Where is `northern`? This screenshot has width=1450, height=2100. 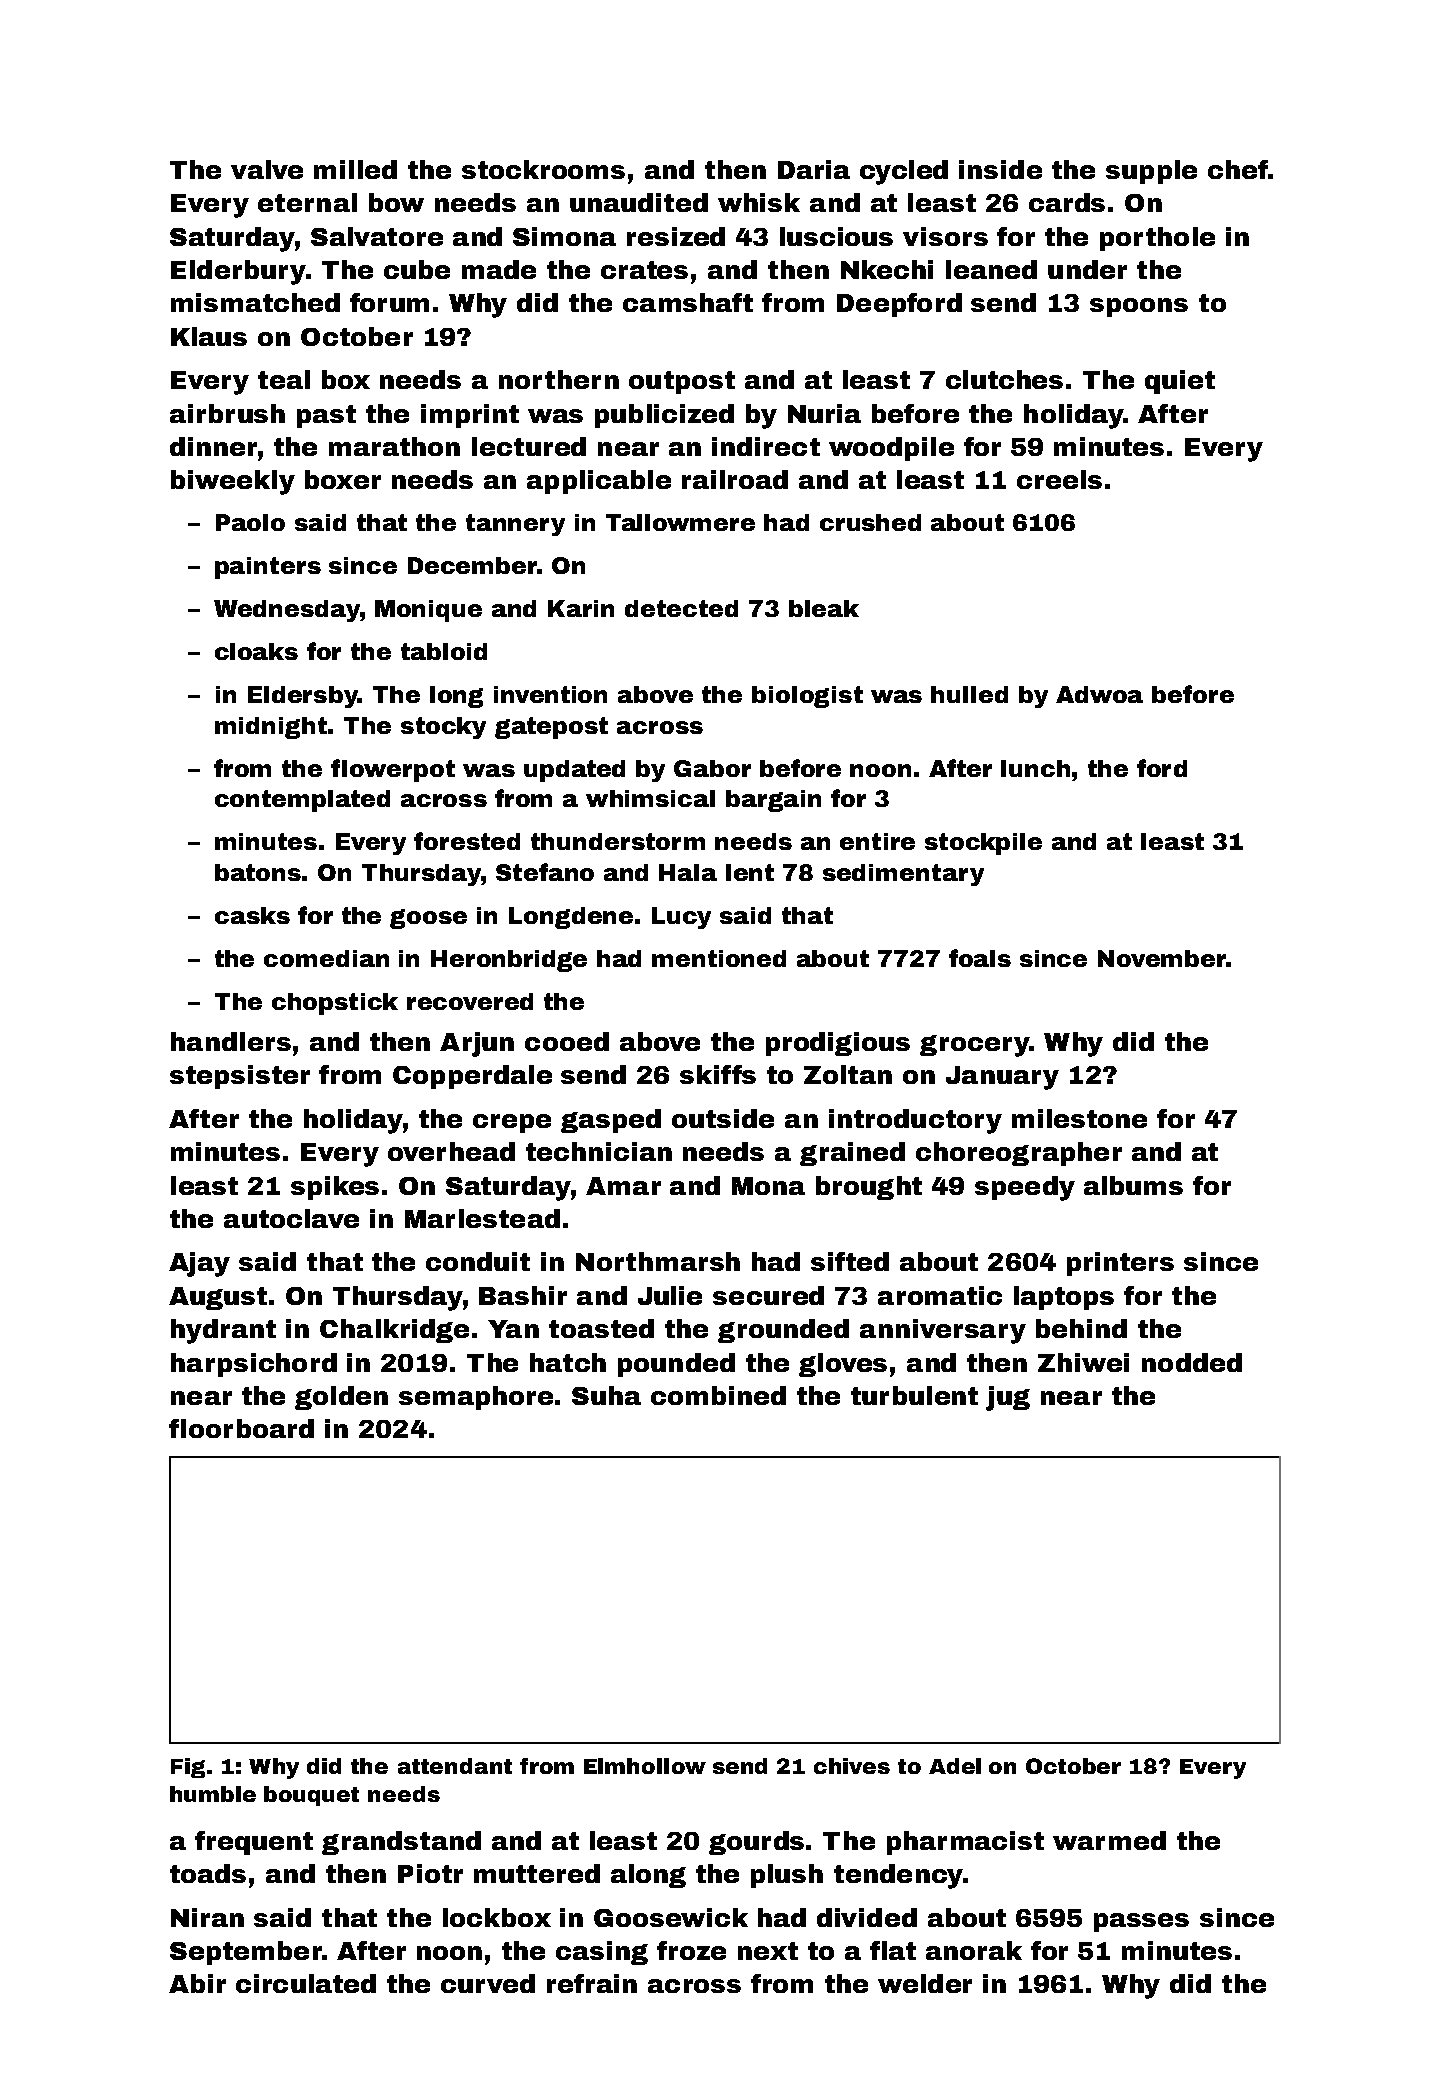
northern is located at coordinates (559, 379).
